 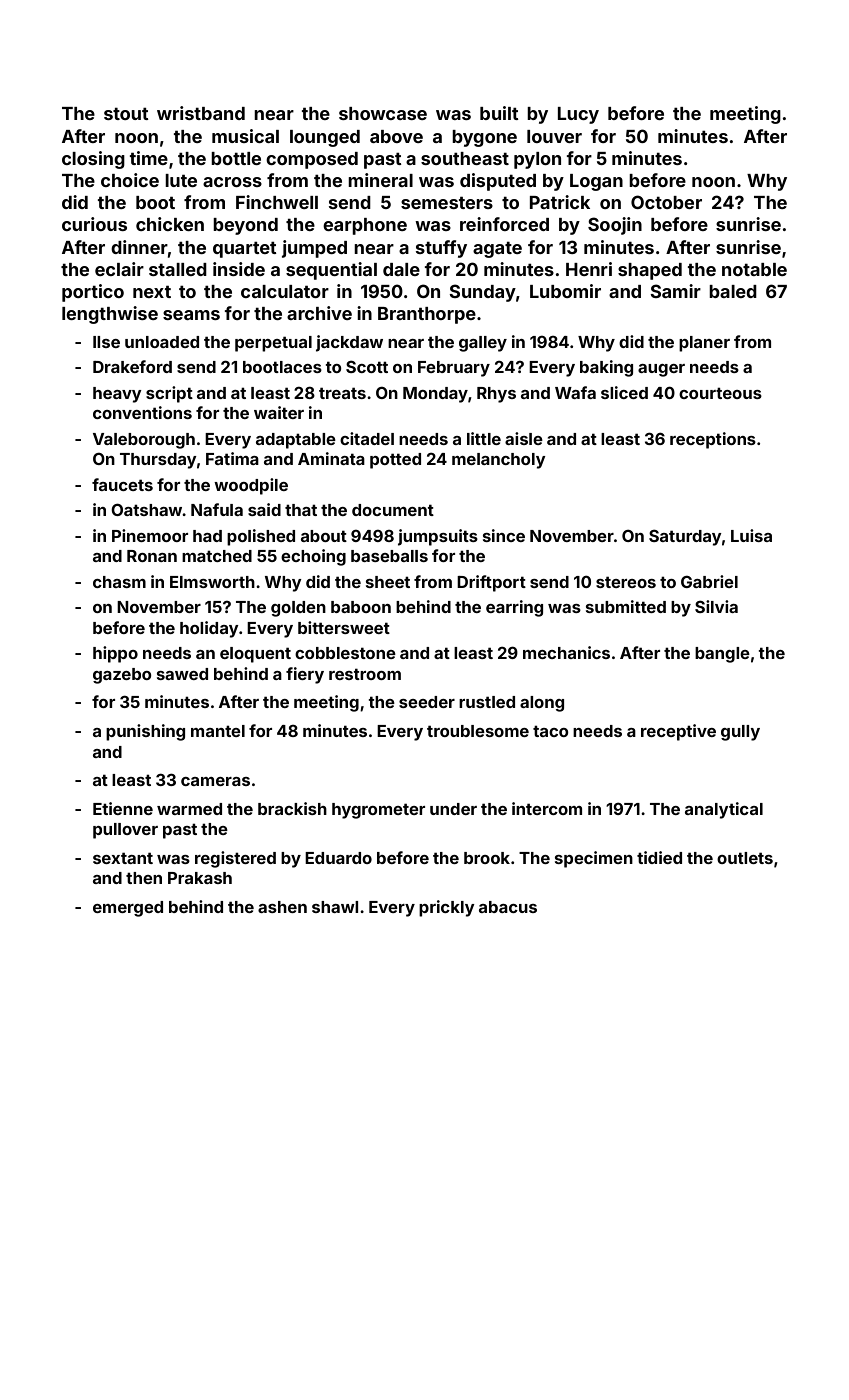 What do you see at coordinates (132, 366) in the image?
I see `Drakeford` at bounding box center [132, 366].
